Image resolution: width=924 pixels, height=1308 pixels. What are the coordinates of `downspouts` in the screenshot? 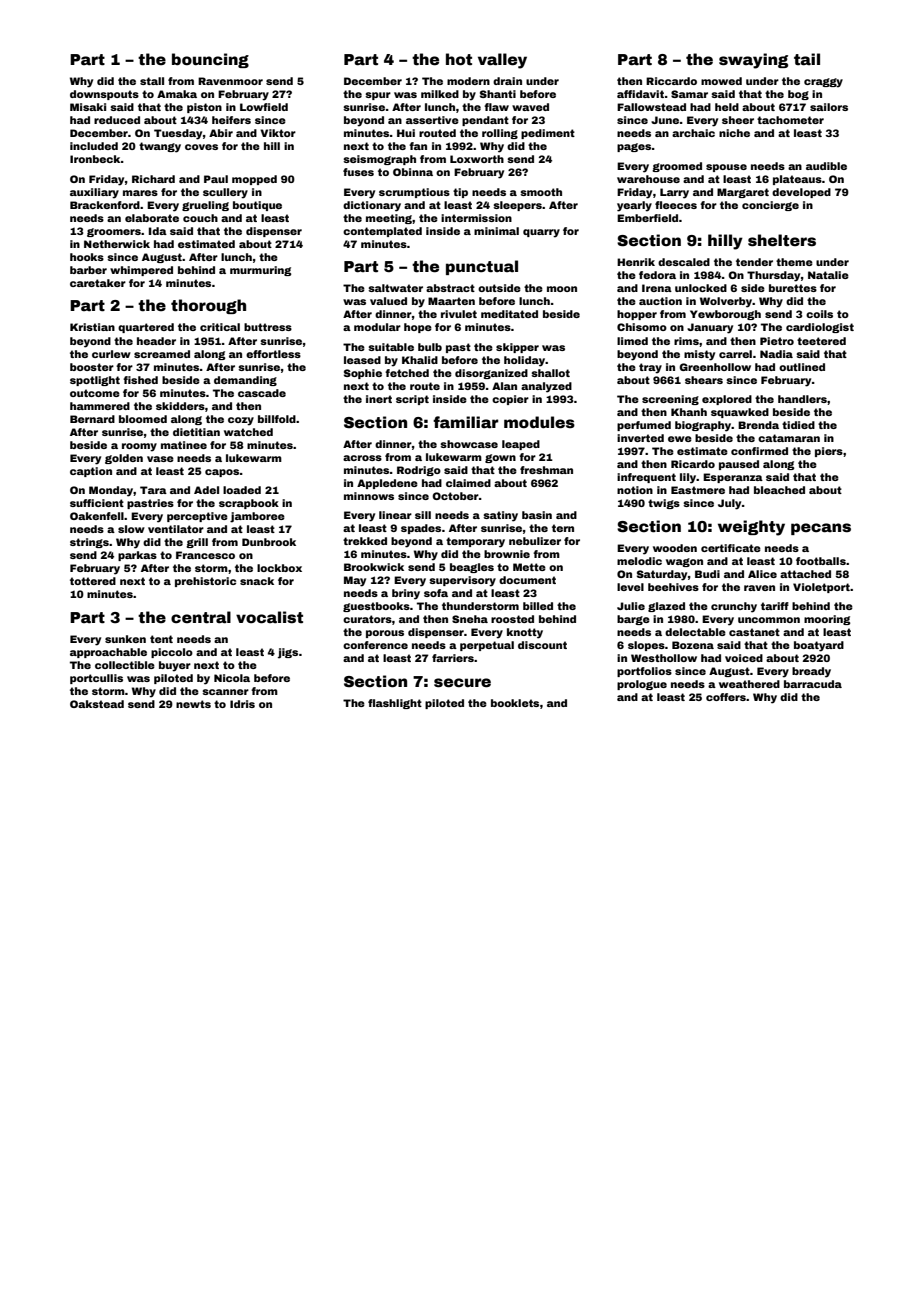 It's located at (104, 95).
